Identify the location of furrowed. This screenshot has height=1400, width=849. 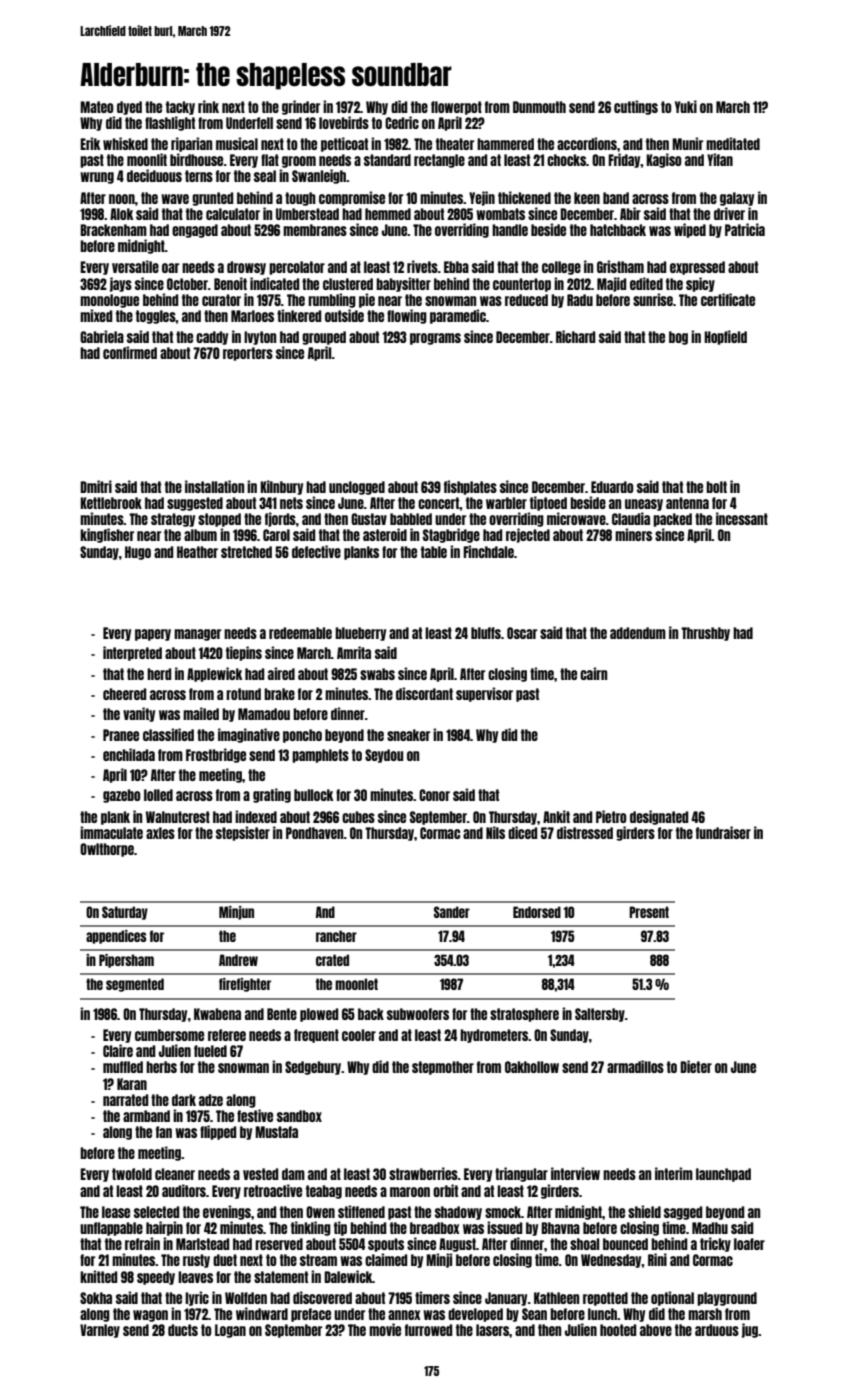
(428, 1330).
